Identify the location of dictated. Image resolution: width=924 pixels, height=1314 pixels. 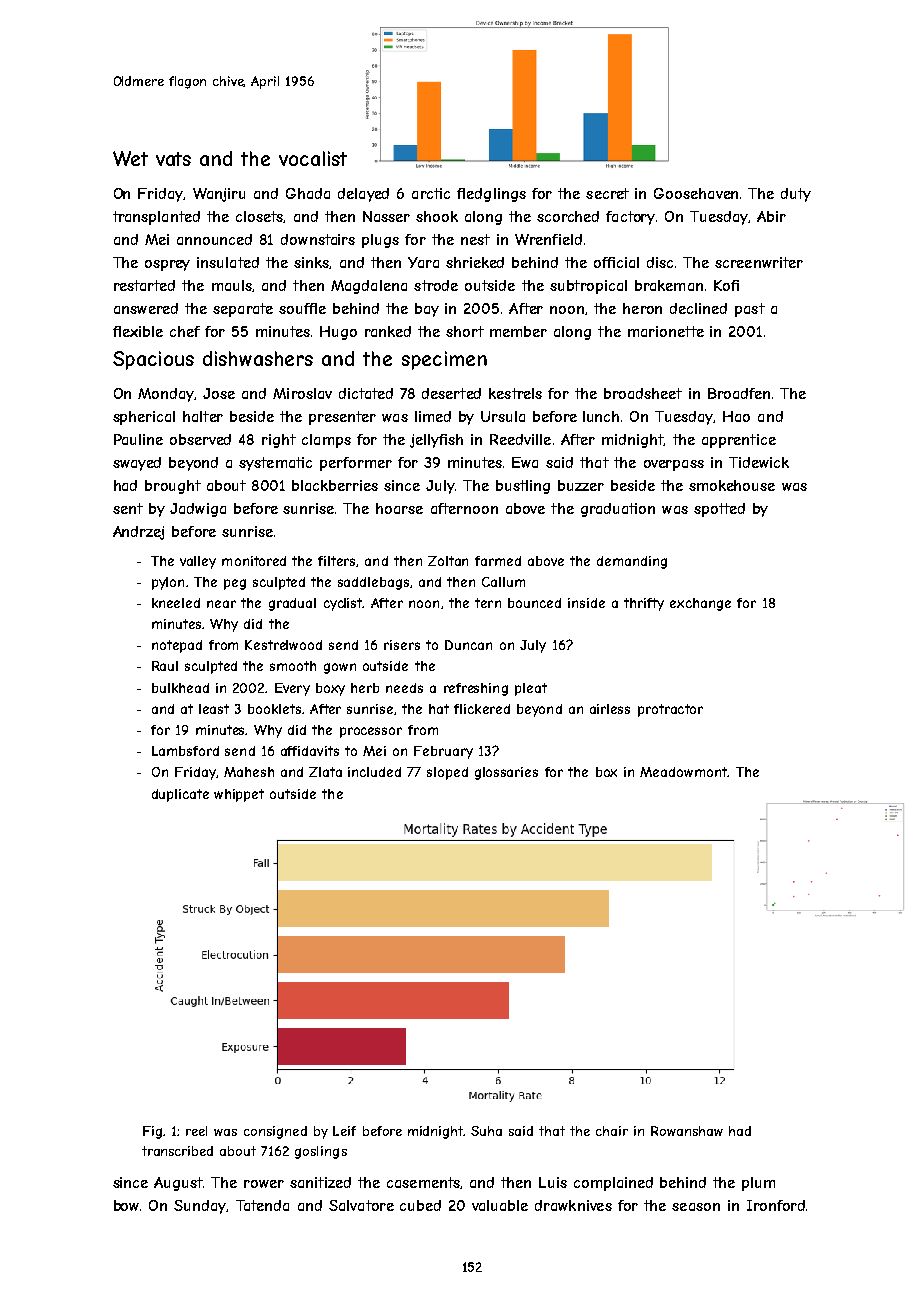
(366, 393).
